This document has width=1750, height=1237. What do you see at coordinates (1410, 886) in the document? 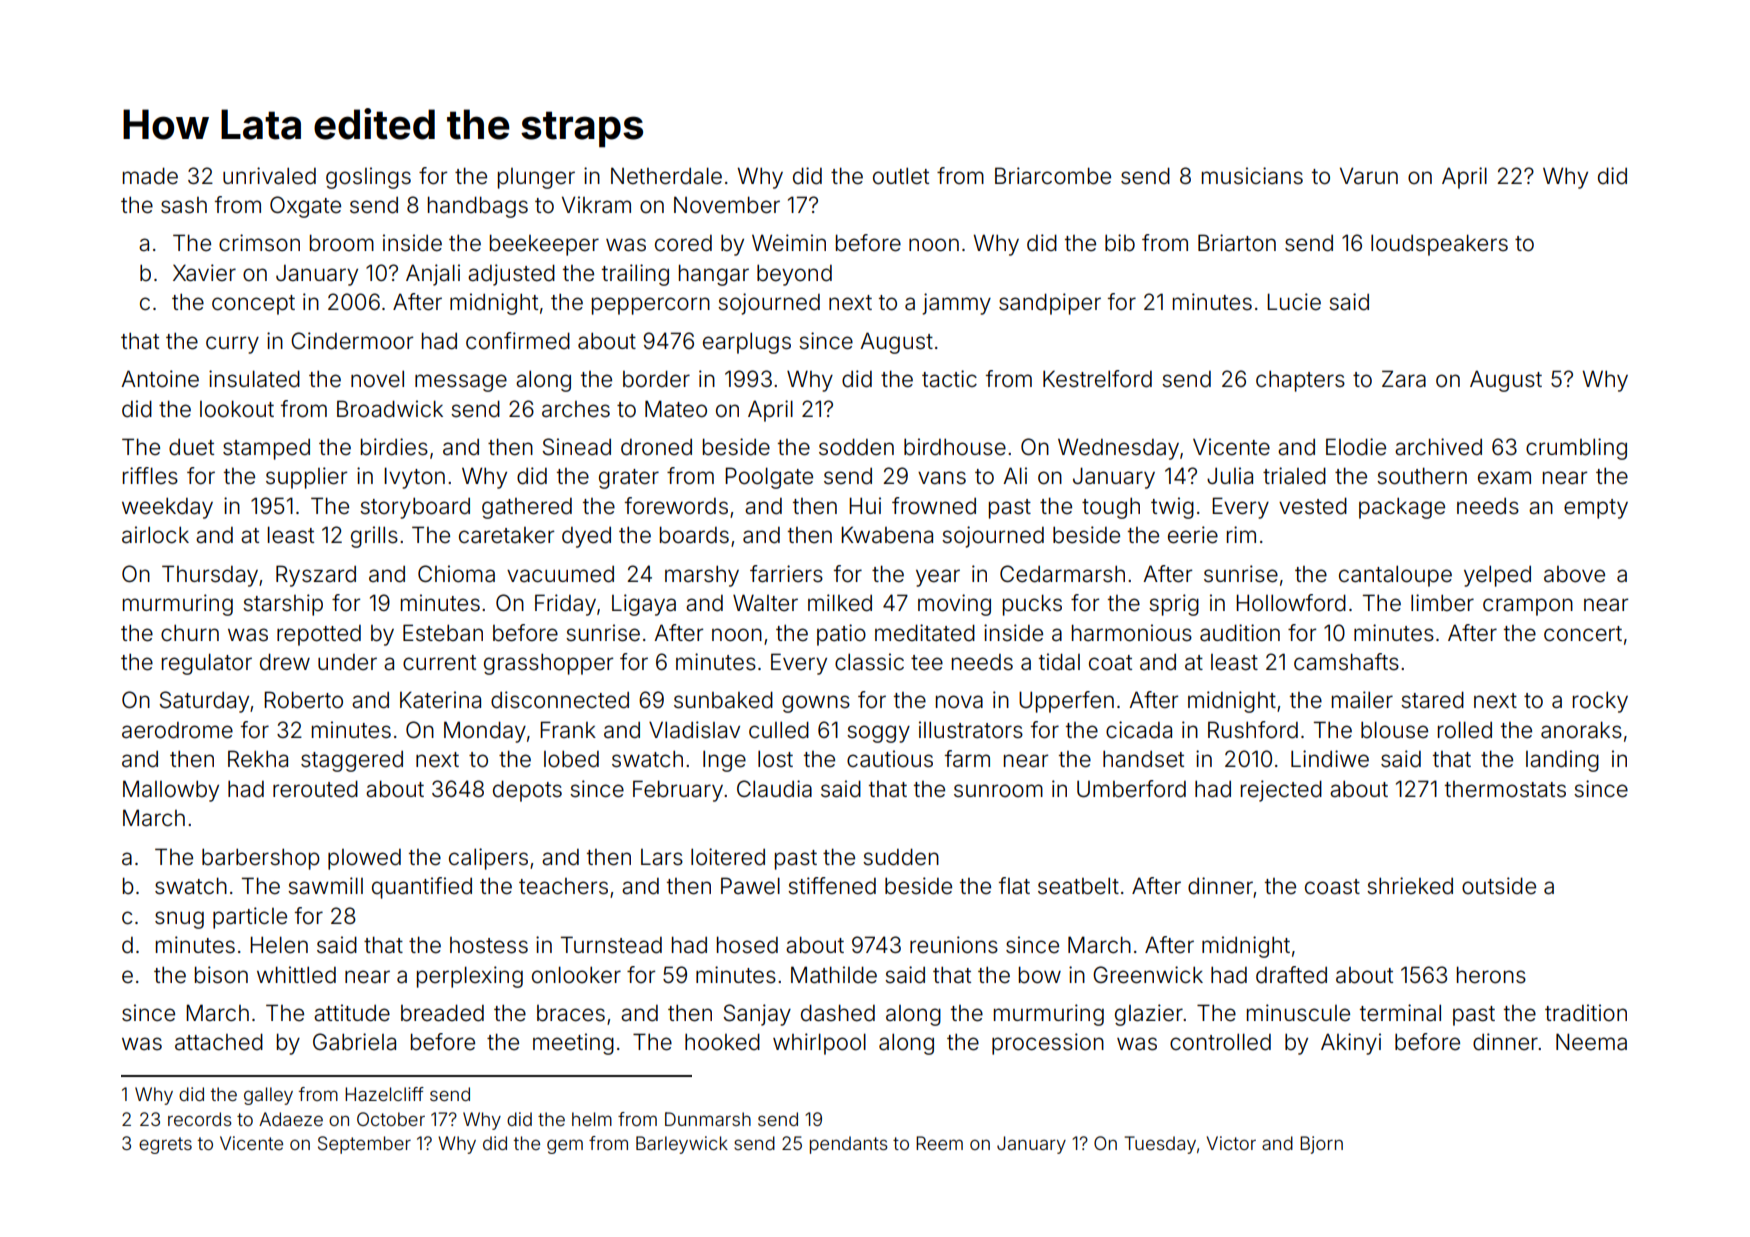
I see `shrieked` at bounding box center [1410, 886].
